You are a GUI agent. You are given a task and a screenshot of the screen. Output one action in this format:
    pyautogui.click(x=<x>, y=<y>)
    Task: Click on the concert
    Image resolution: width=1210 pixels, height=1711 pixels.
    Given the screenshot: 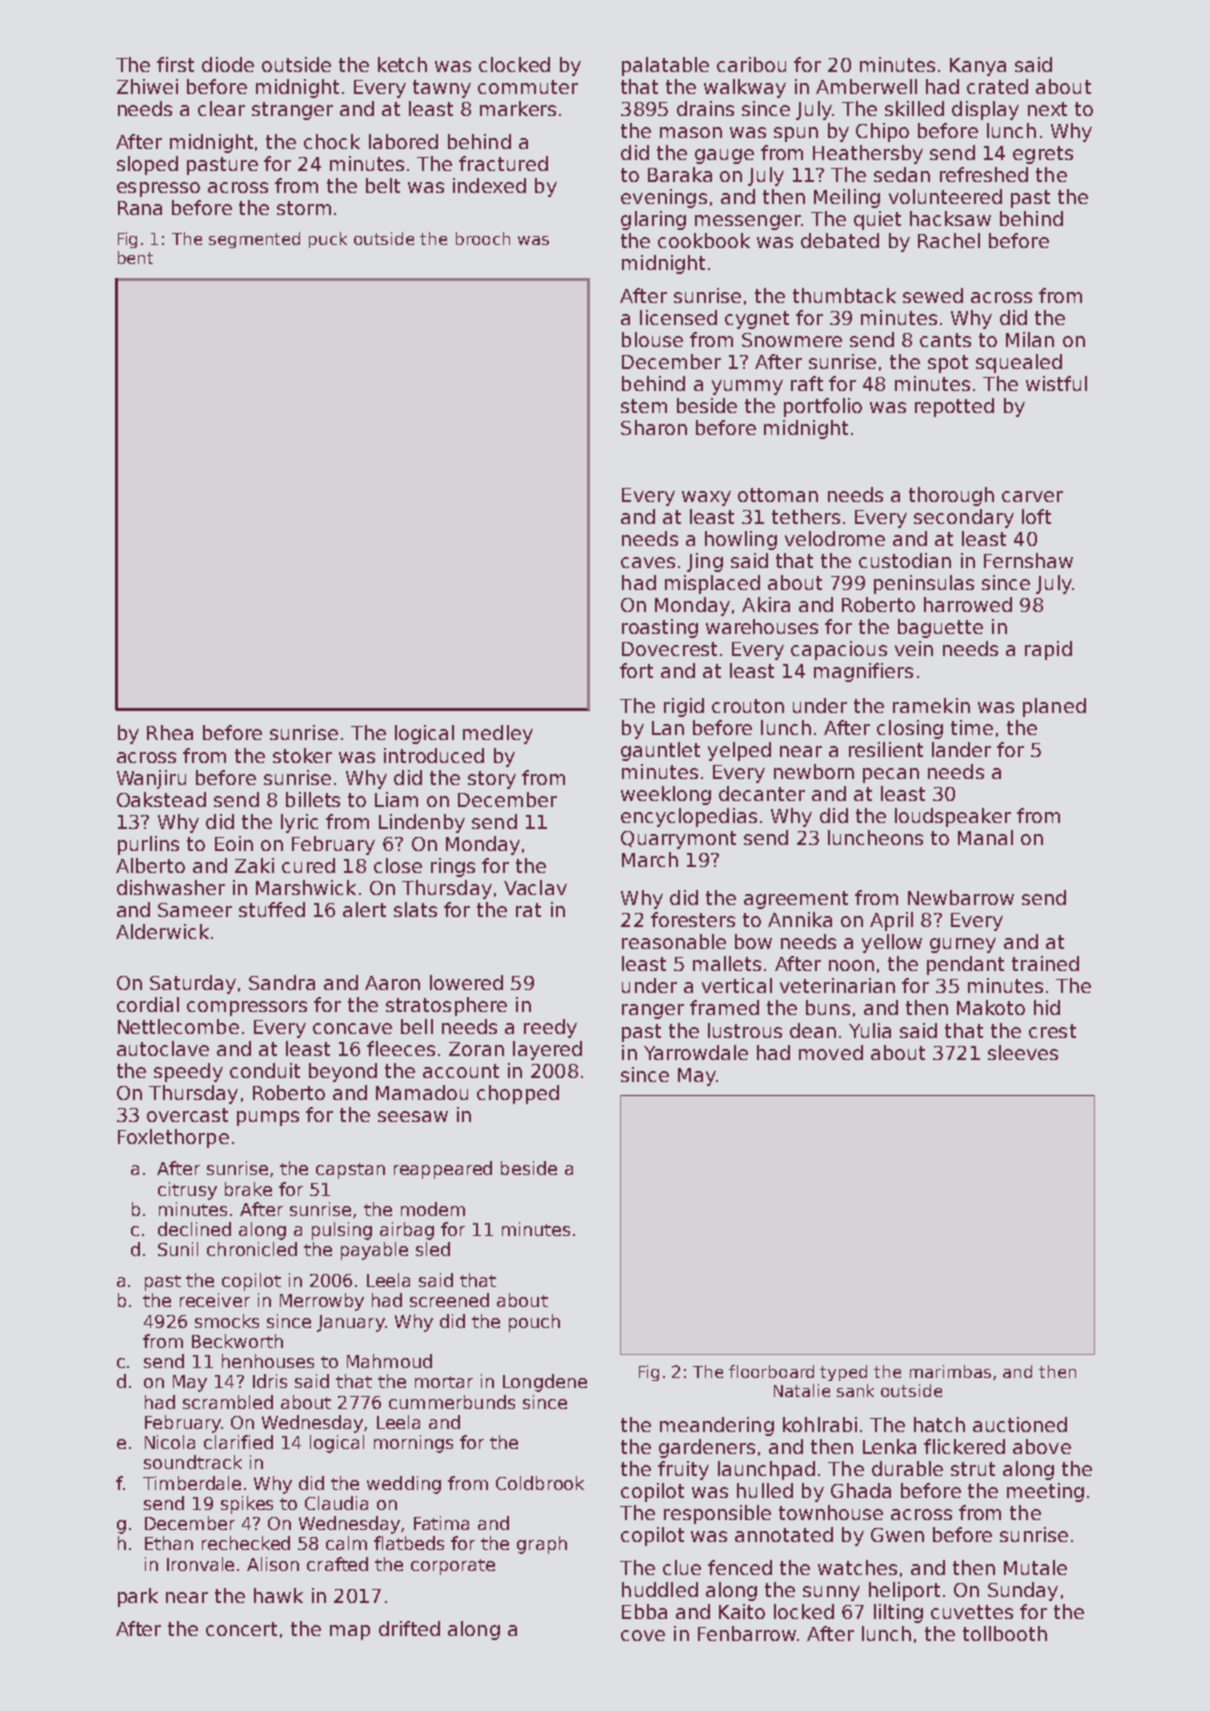 What is the action you would take?
    pyautogui.click(x=241, y=1629)
